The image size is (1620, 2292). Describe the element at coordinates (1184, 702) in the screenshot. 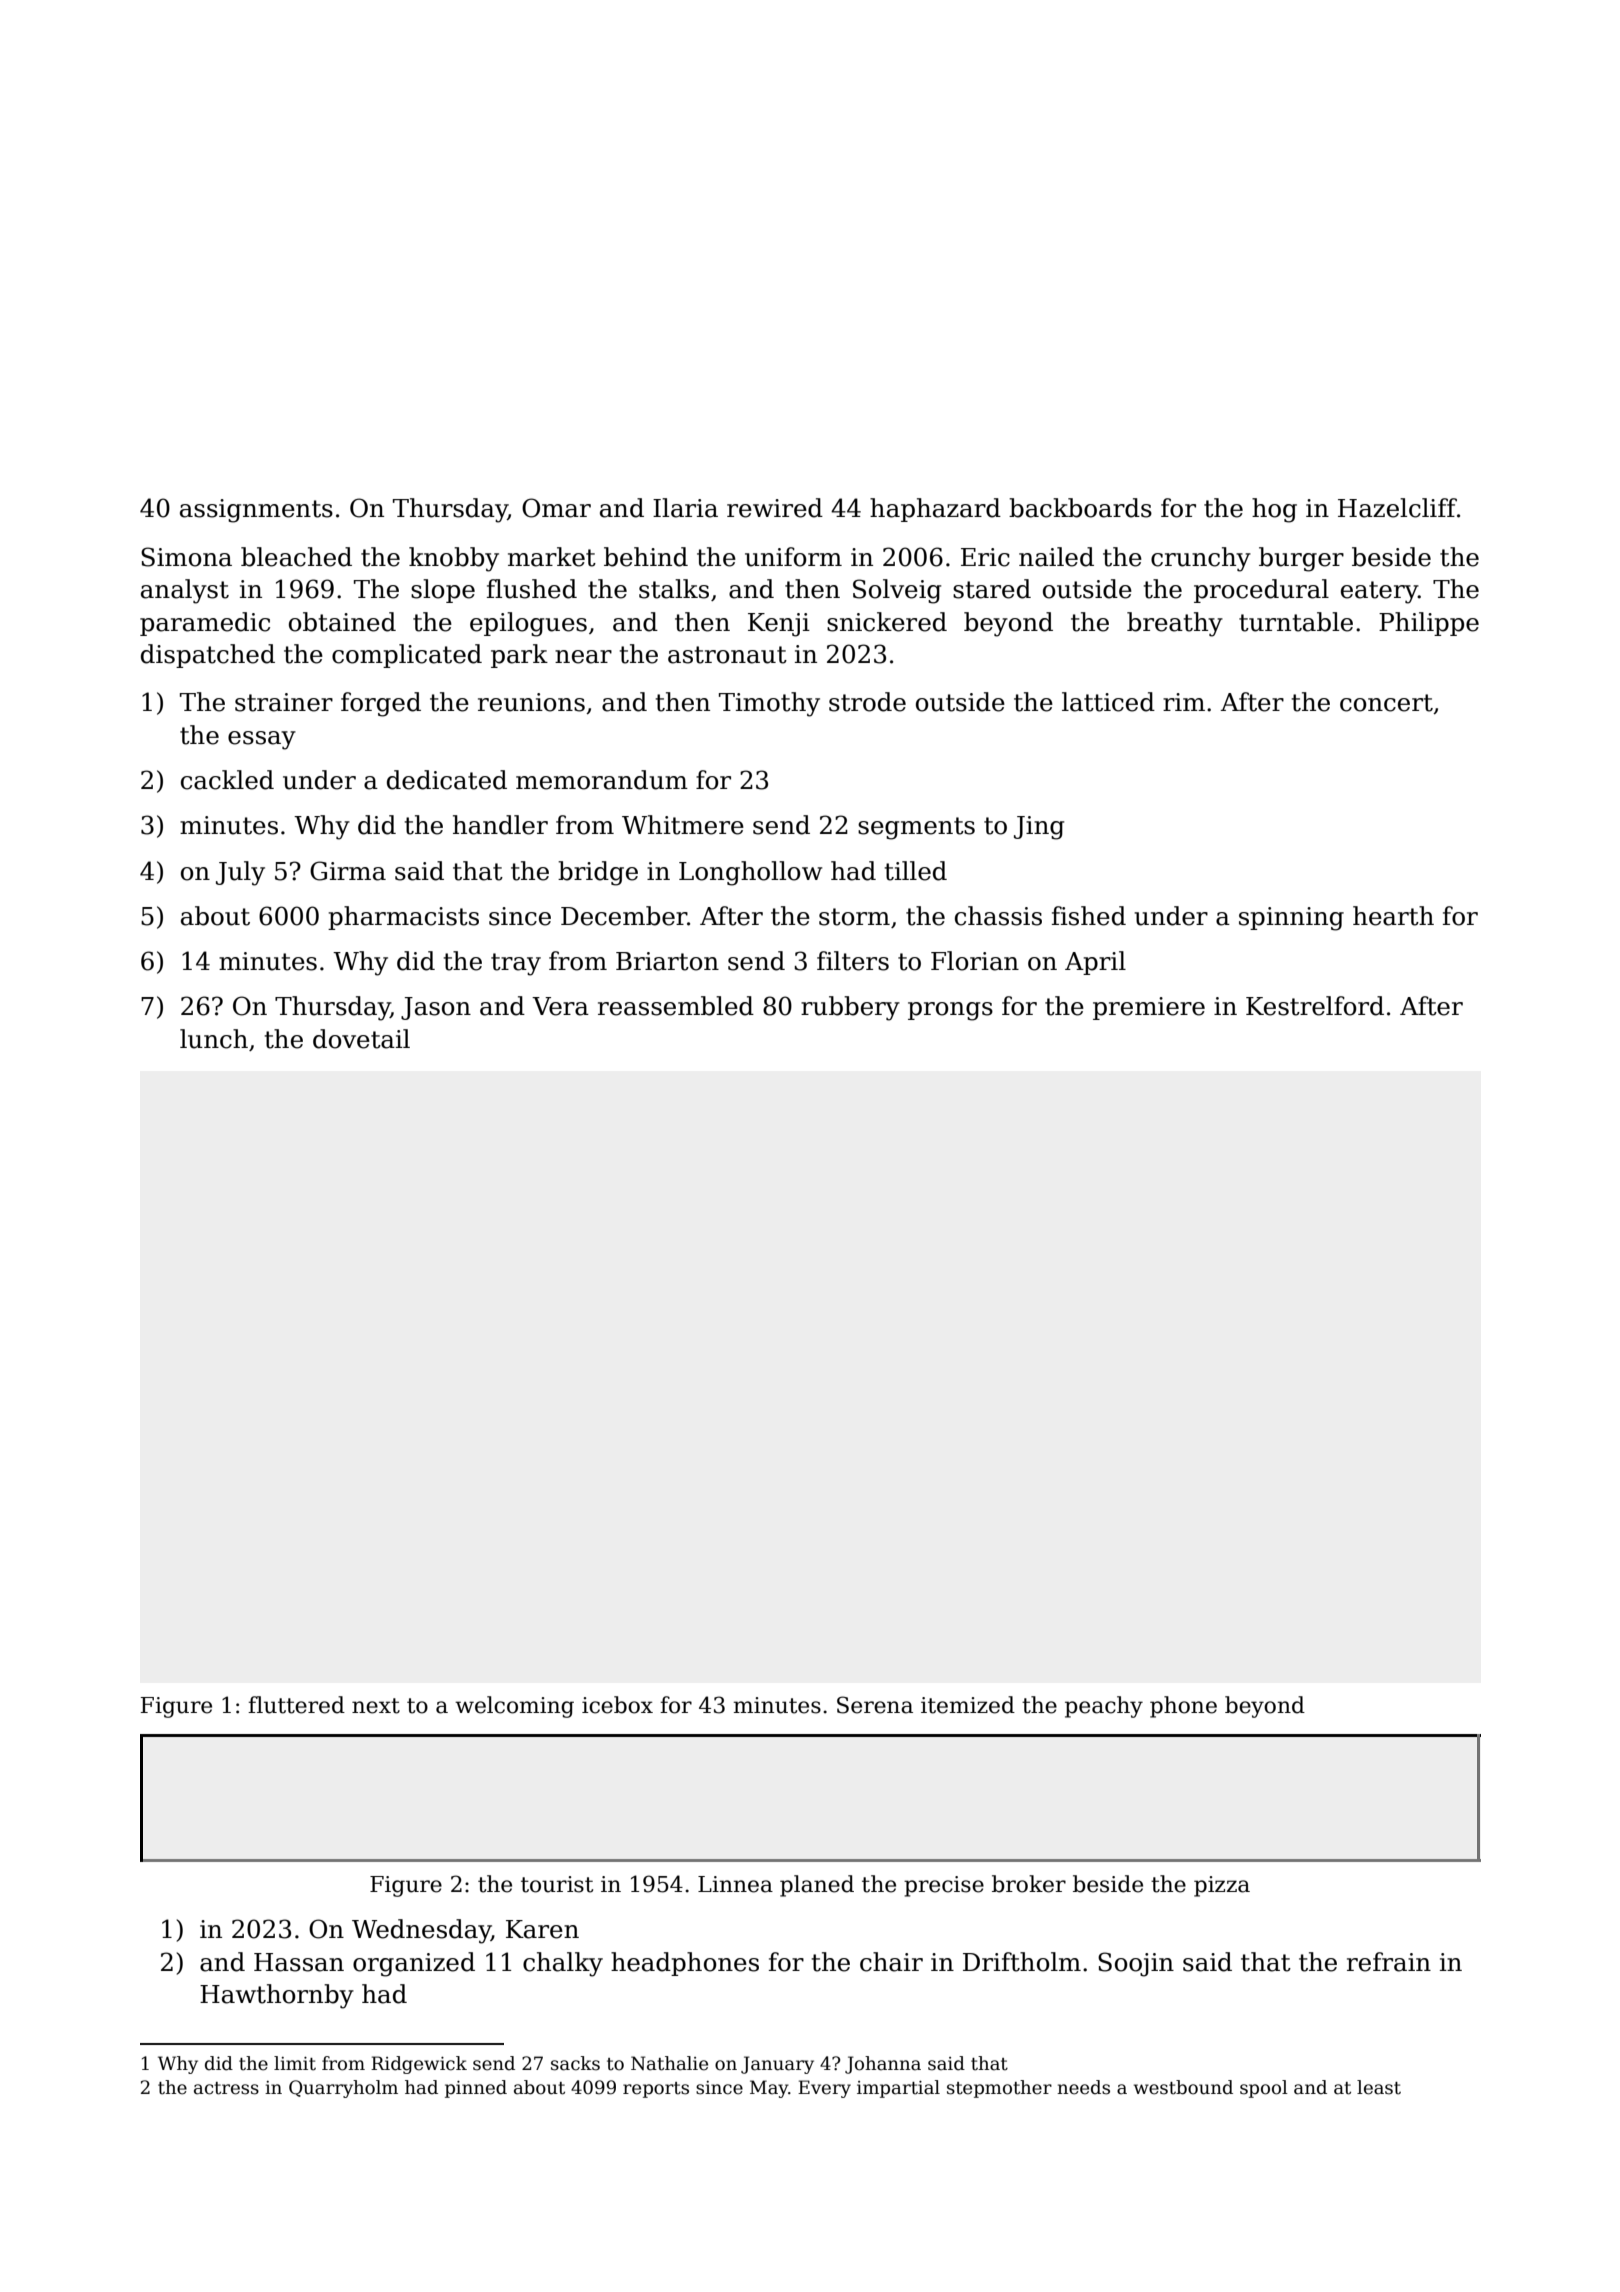

I see `rim` at that location.
